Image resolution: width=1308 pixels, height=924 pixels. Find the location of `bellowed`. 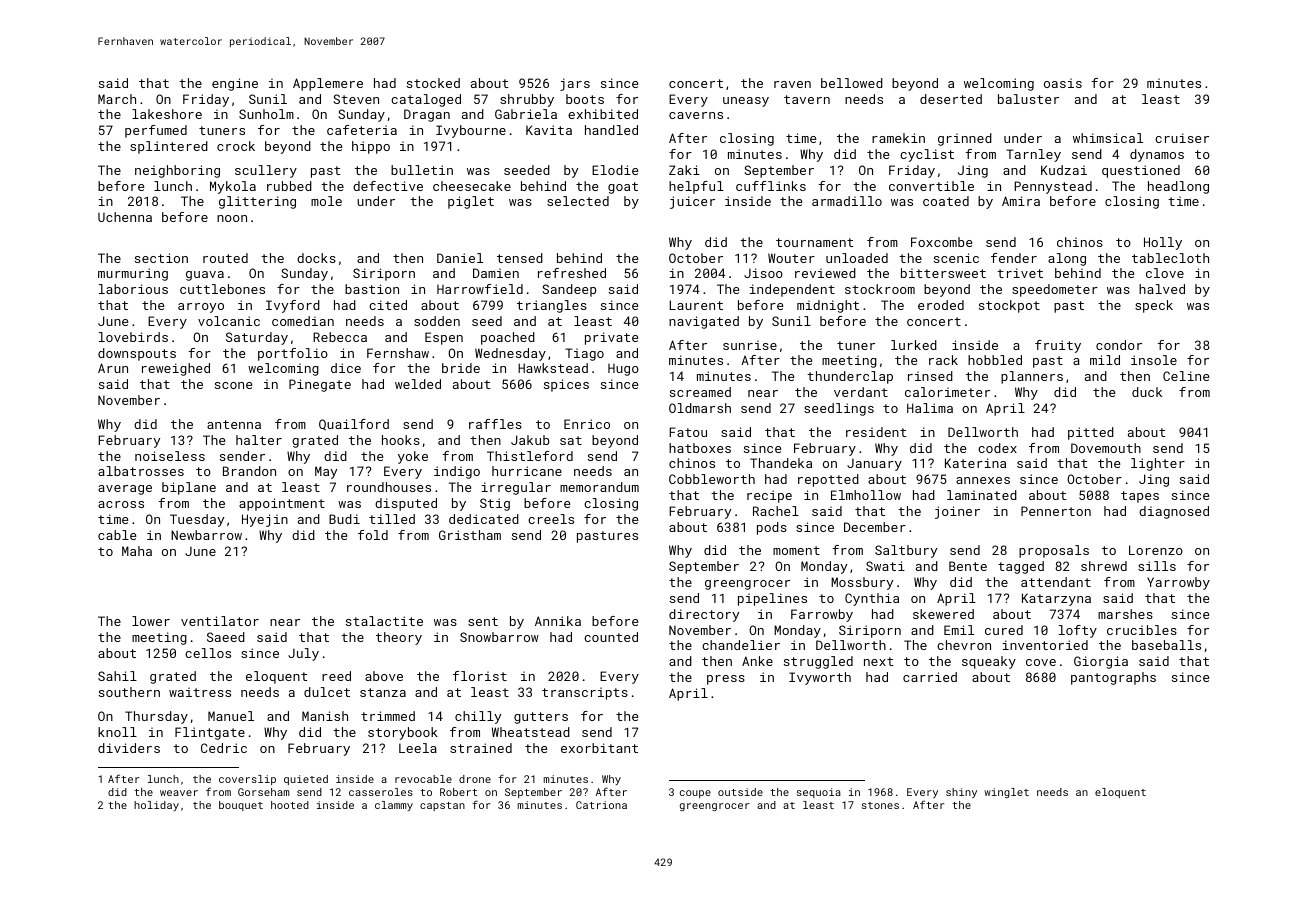

bellowed is located at coordinates (852, 83).
